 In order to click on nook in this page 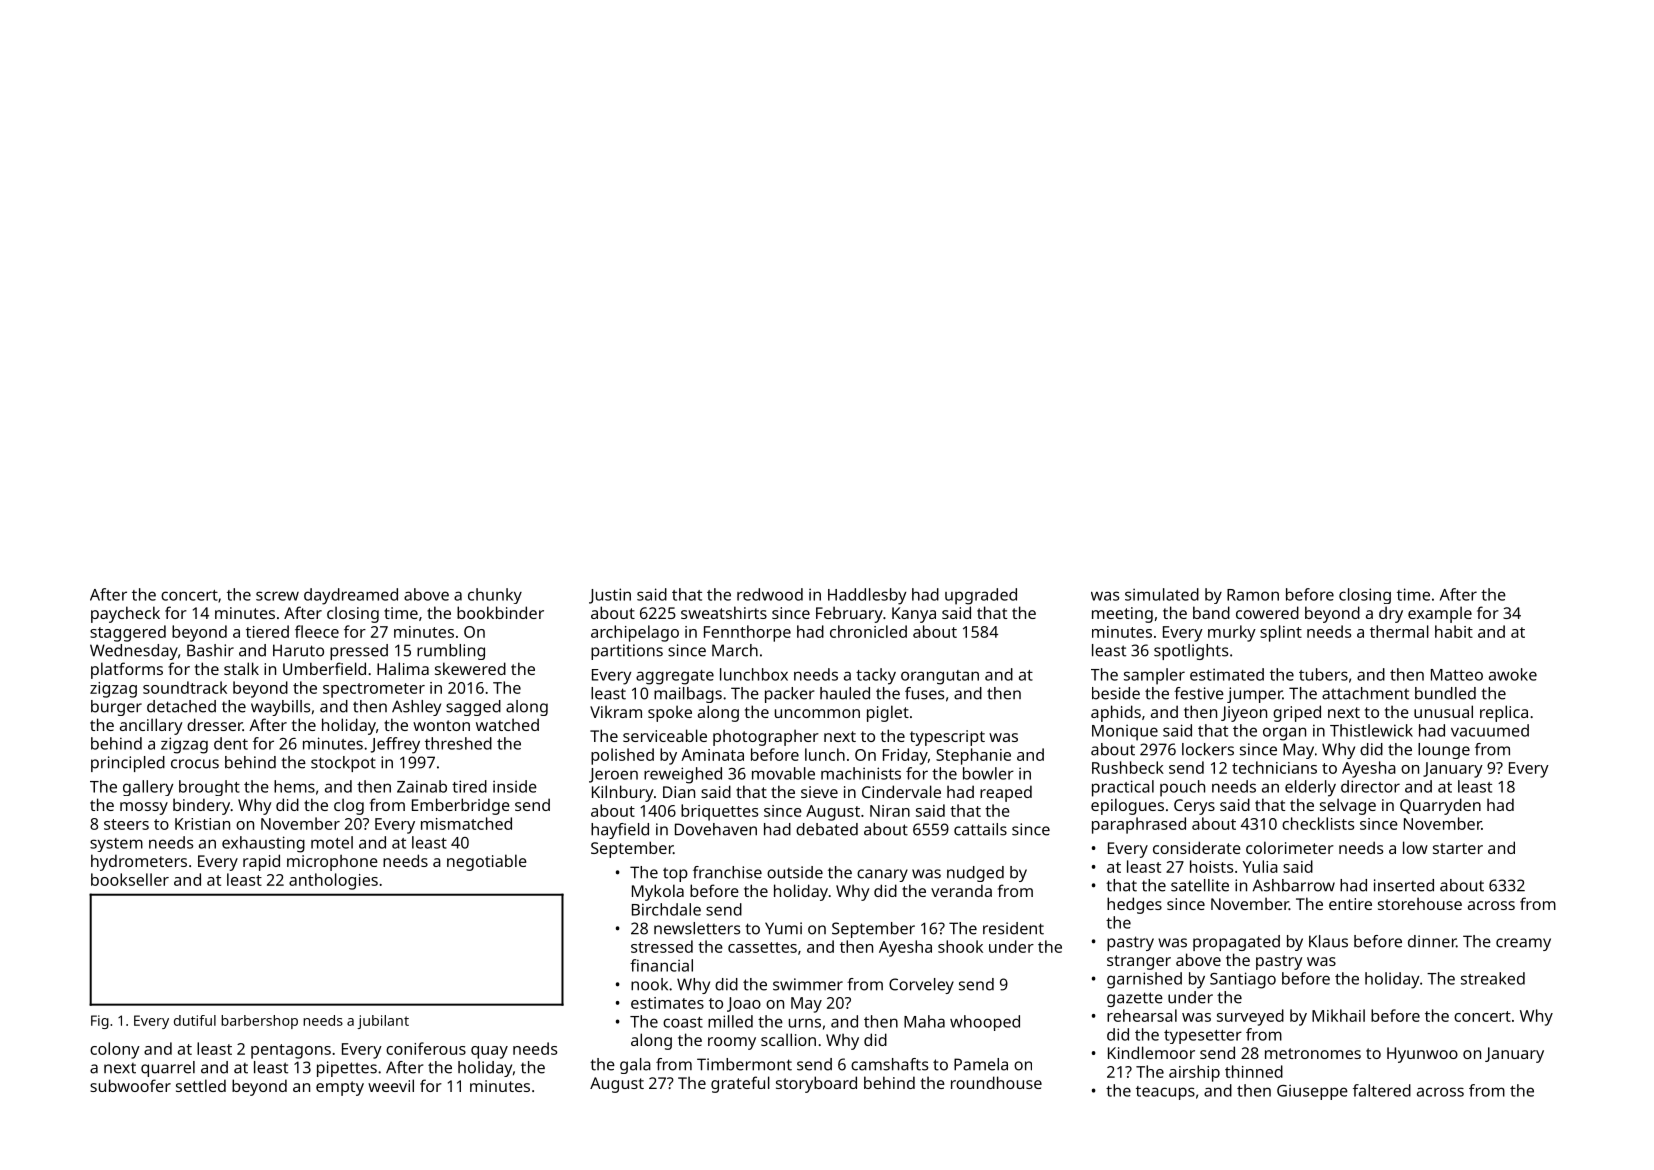, I will do `click(649, 984)`.
